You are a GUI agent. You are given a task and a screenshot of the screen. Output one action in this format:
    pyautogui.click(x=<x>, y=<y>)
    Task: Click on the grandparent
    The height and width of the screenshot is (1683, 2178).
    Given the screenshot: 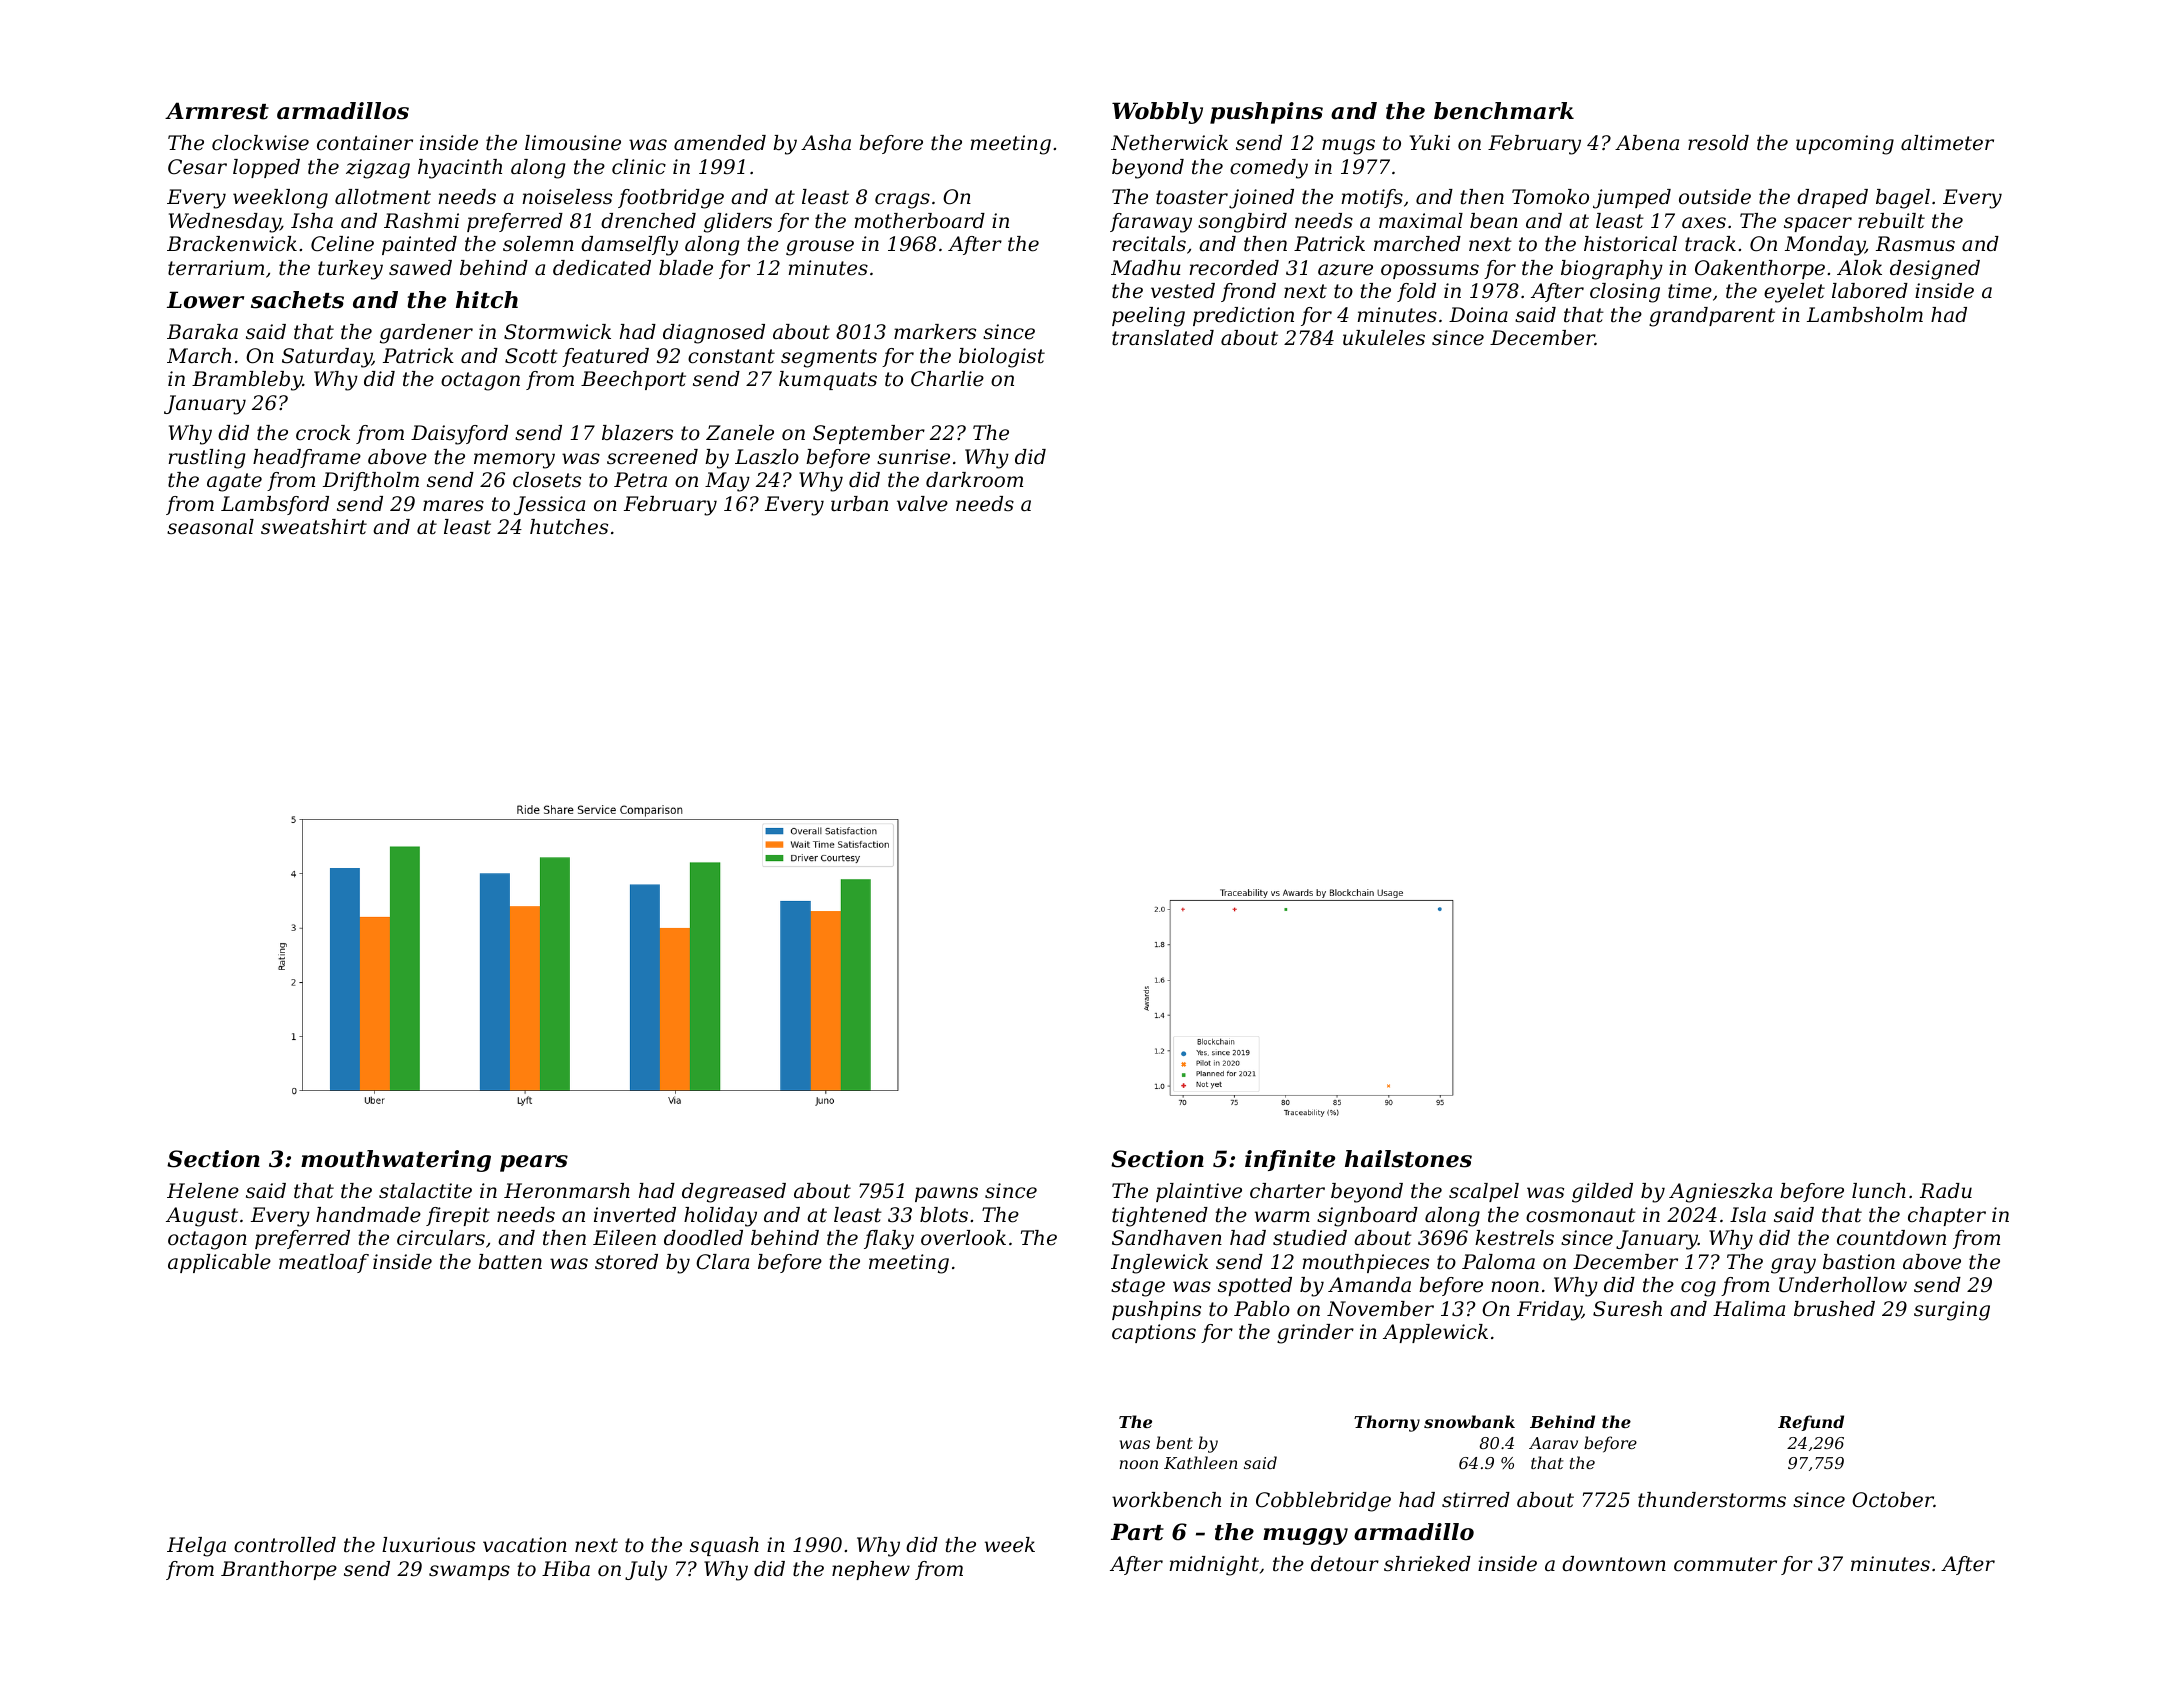 What is the action you would take?
    pyautogui.click(x=1712, y=317)
